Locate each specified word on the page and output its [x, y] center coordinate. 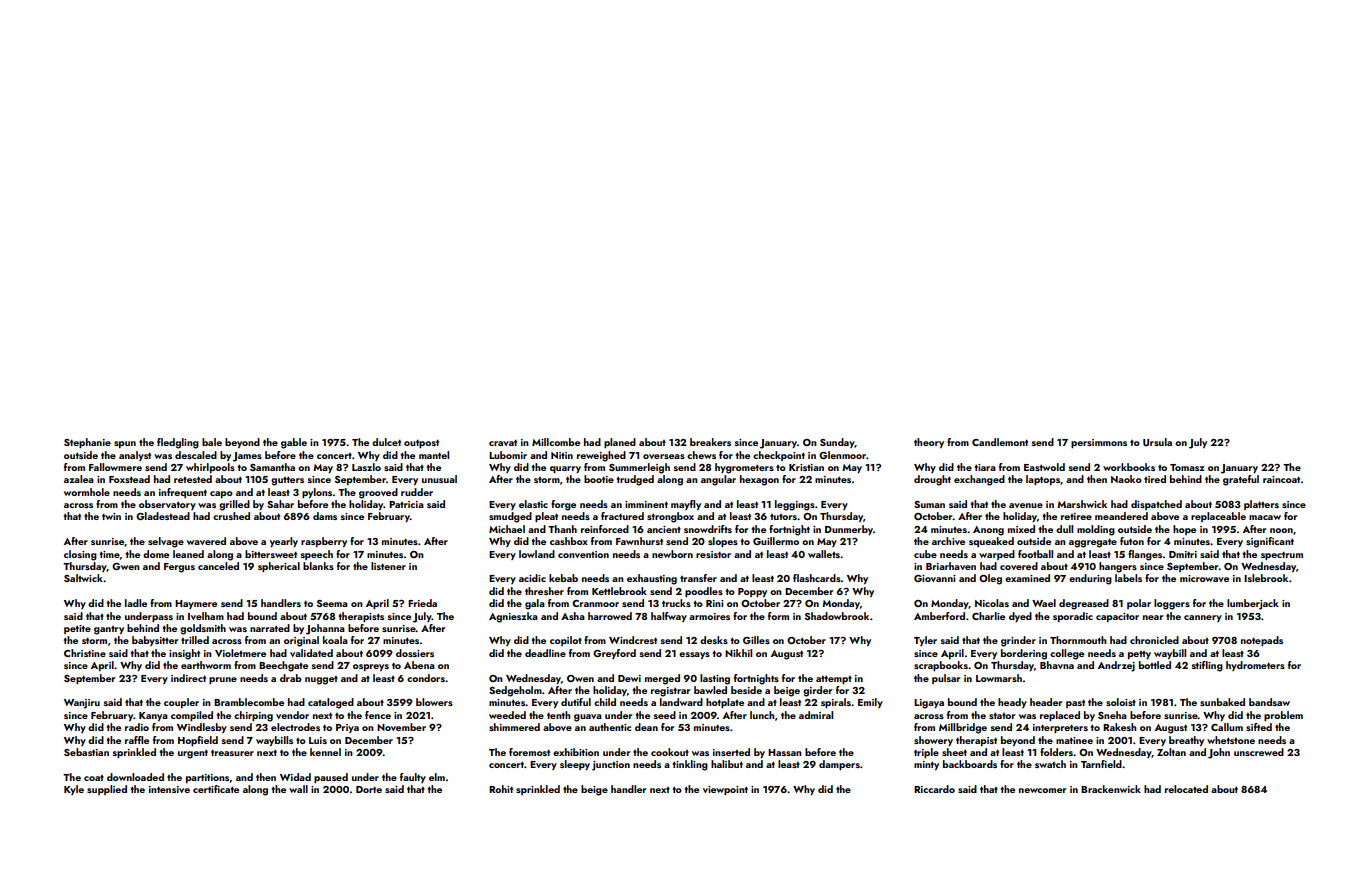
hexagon [759, 480]
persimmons [1099, 443]
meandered [1121, 516]
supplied [107, 790]
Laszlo [366, 467]
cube [925, 554]
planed [620, 443]
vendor [292, 715]
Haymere [196, 604]
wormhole [87, 492]
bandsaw [1269, 702]
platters [1261, 505]
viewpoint [725, 790]
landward [681, 702]
